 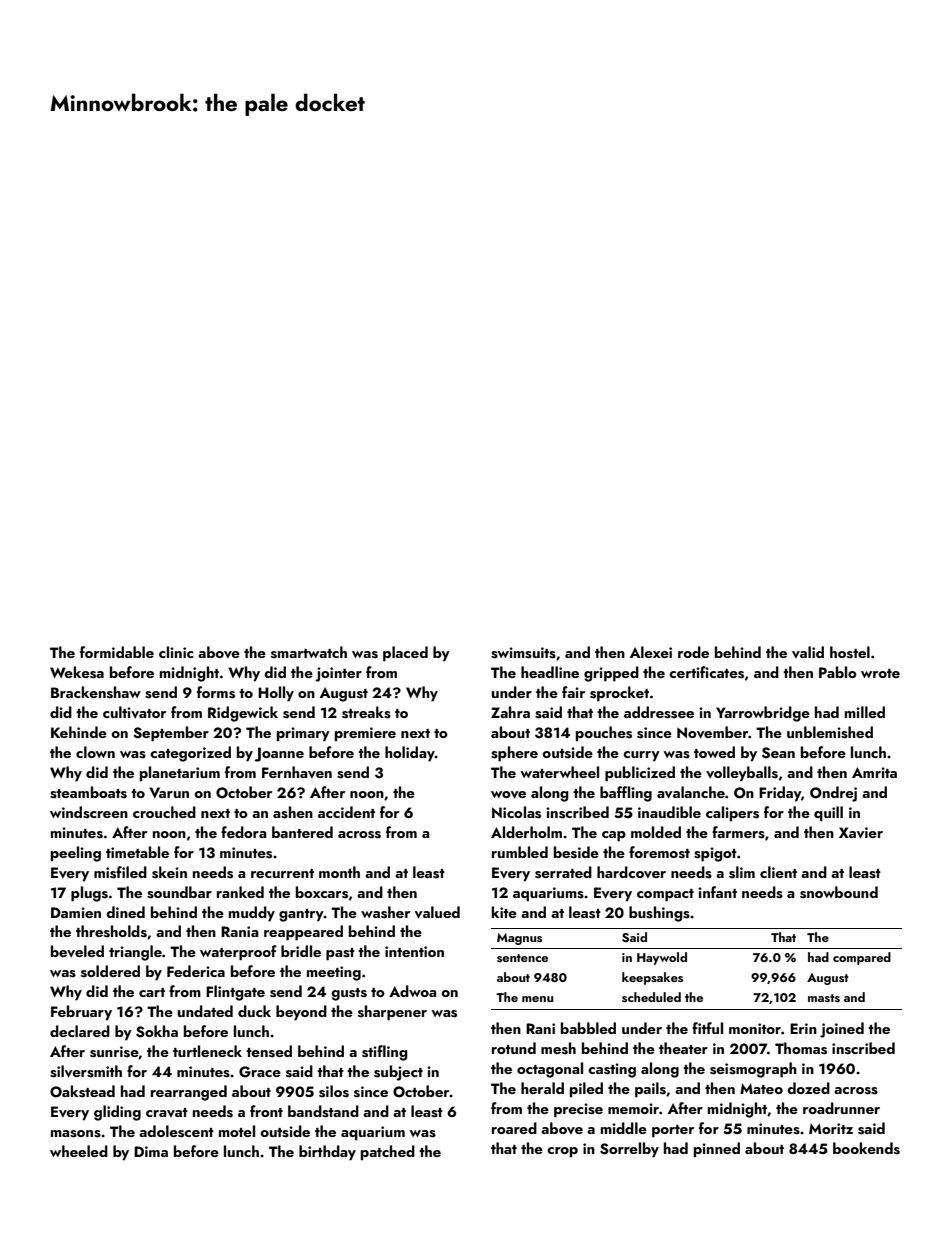 I want to click on snowbound, so click(x=839, y=892).
